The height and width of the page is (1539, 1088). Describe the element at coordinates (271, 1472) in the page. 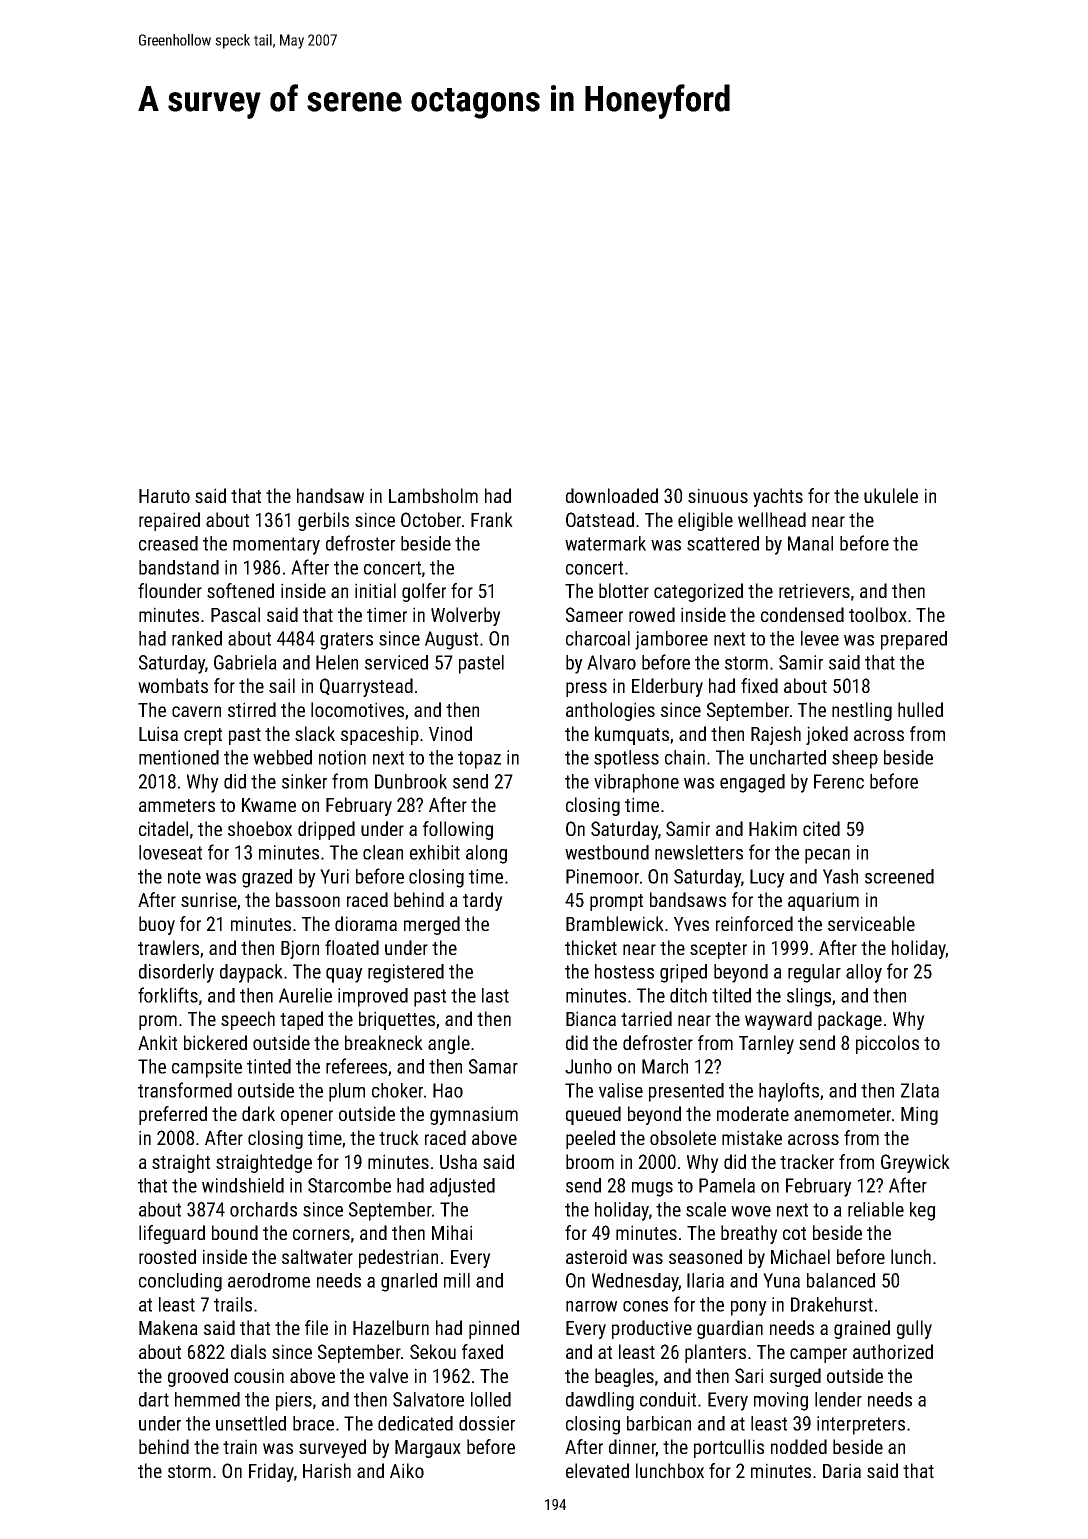

I see `Friday` at that location.
